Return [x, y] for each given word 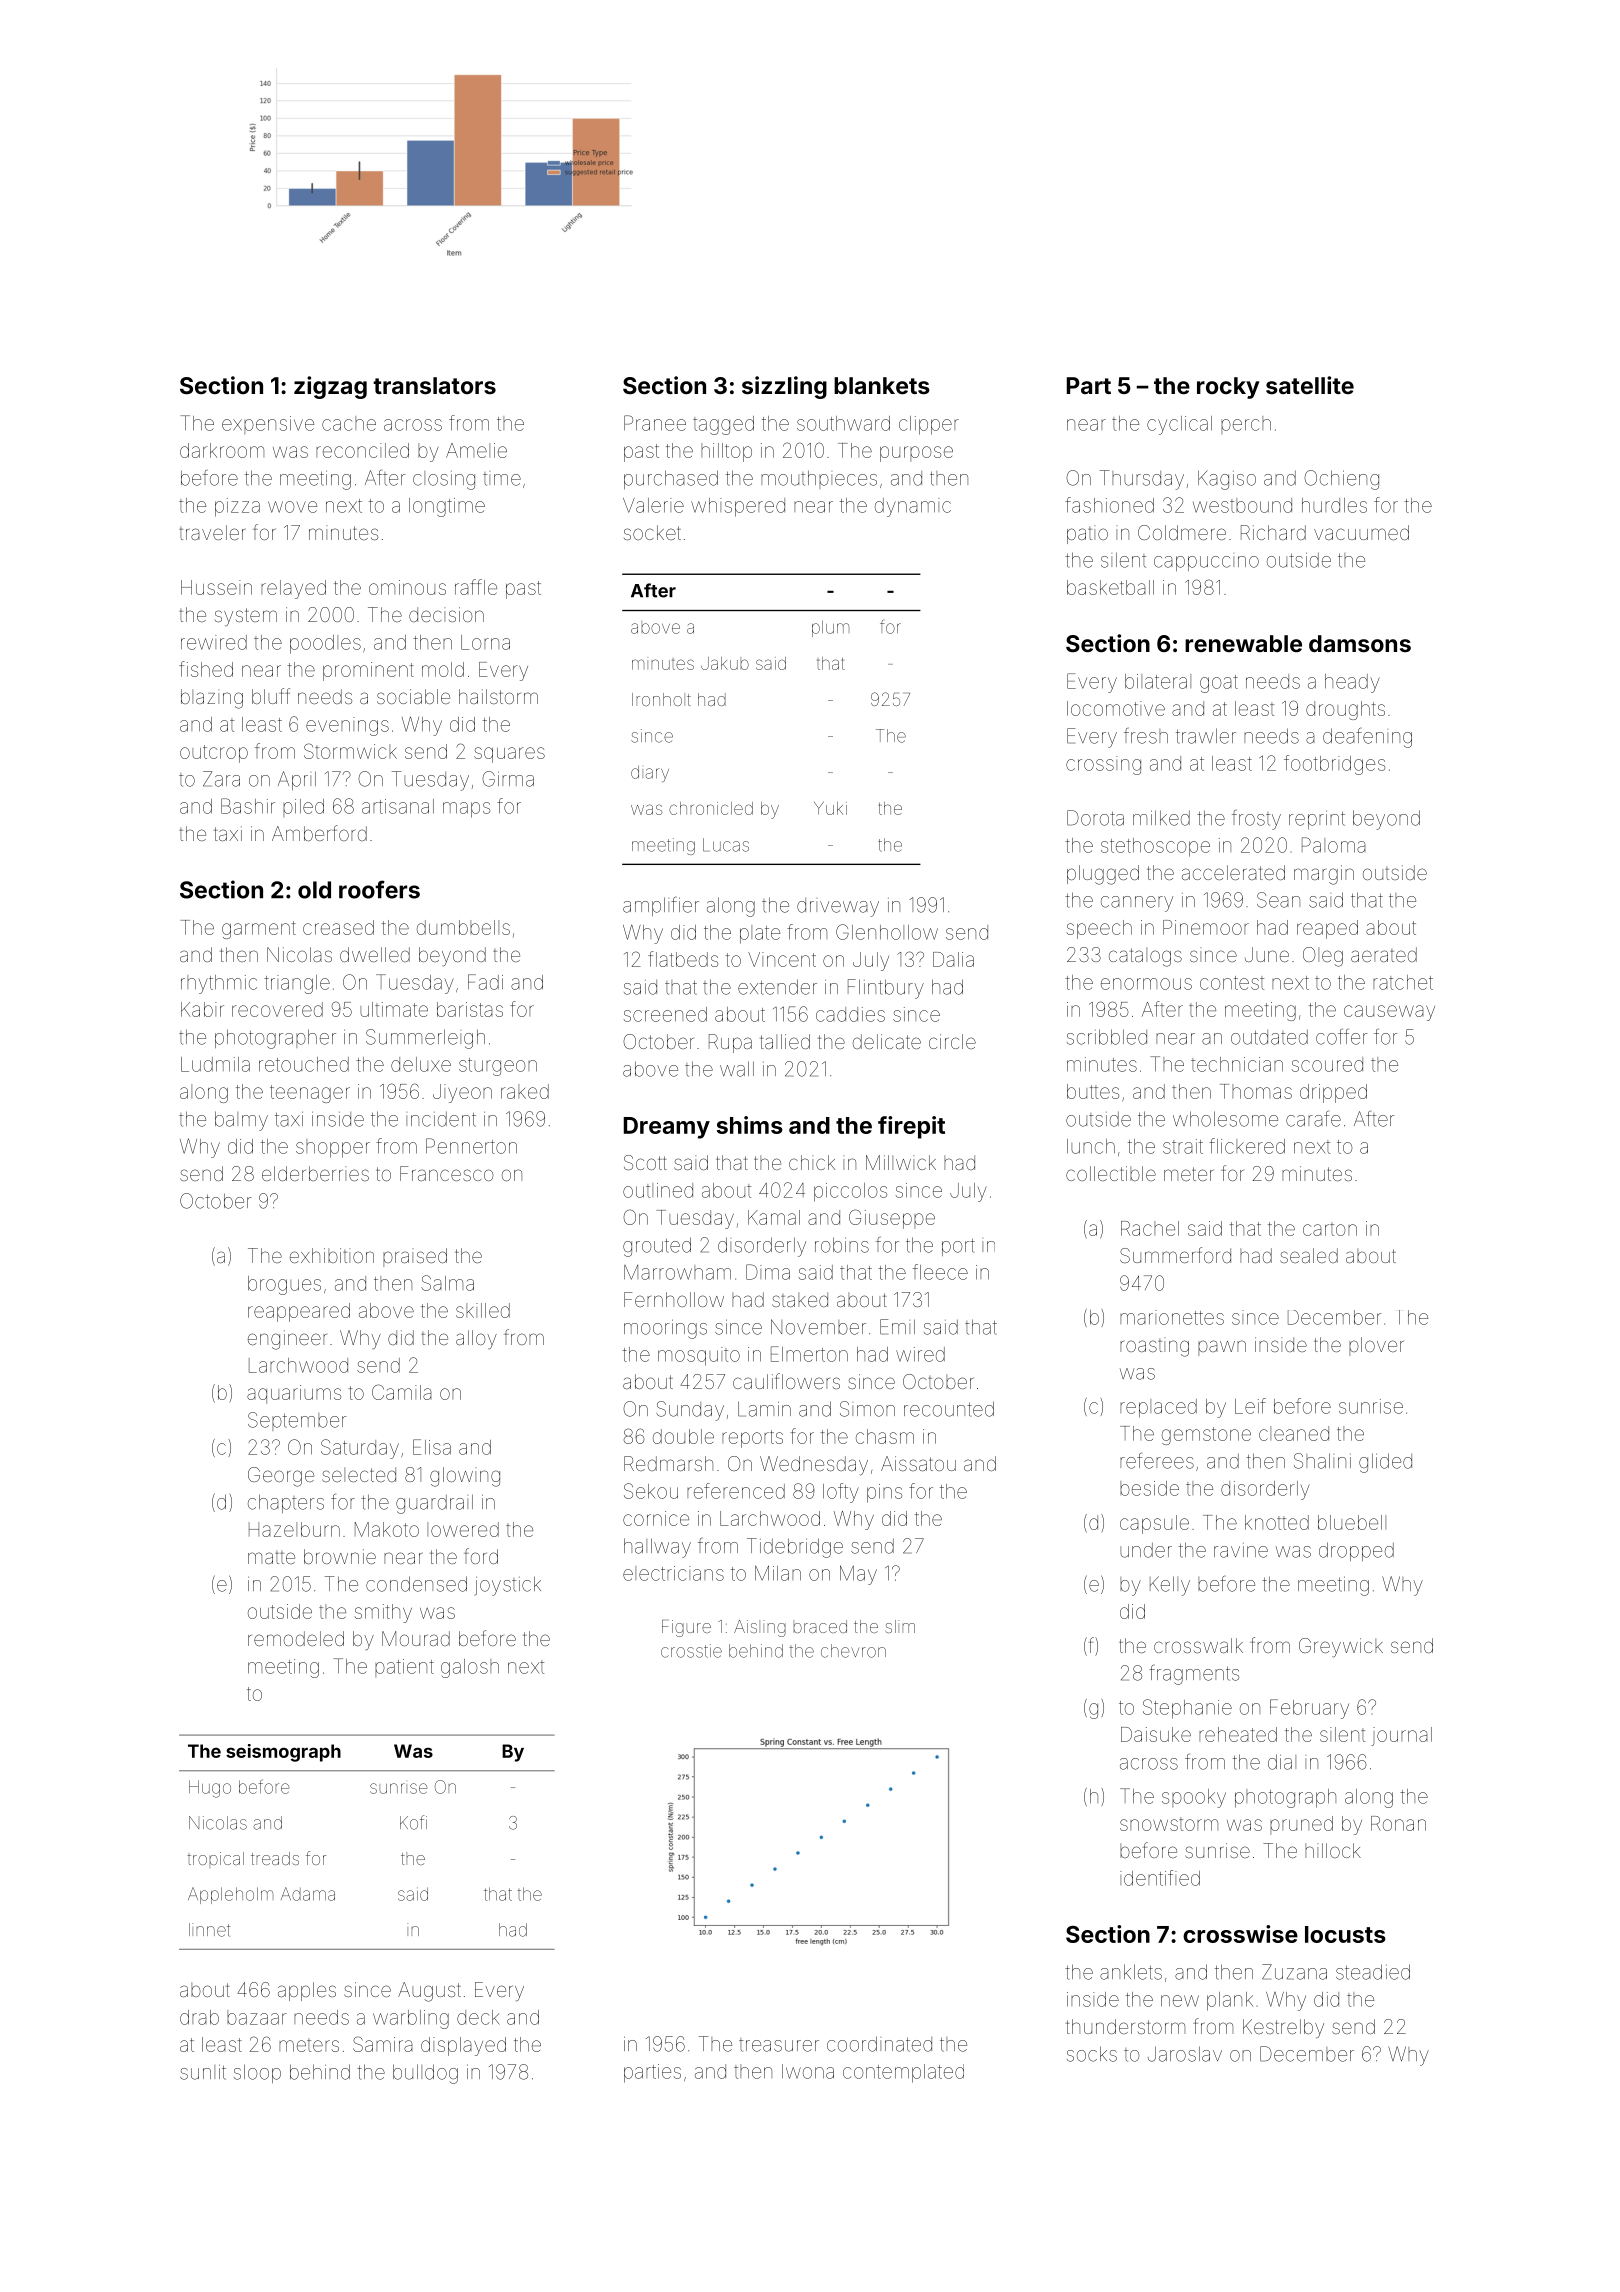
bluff [271, 696]
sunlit [203, 2072]
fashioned [1109, 505]
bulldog [425, 2074]
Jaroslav [1185, 2054]
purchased [671, 479]
